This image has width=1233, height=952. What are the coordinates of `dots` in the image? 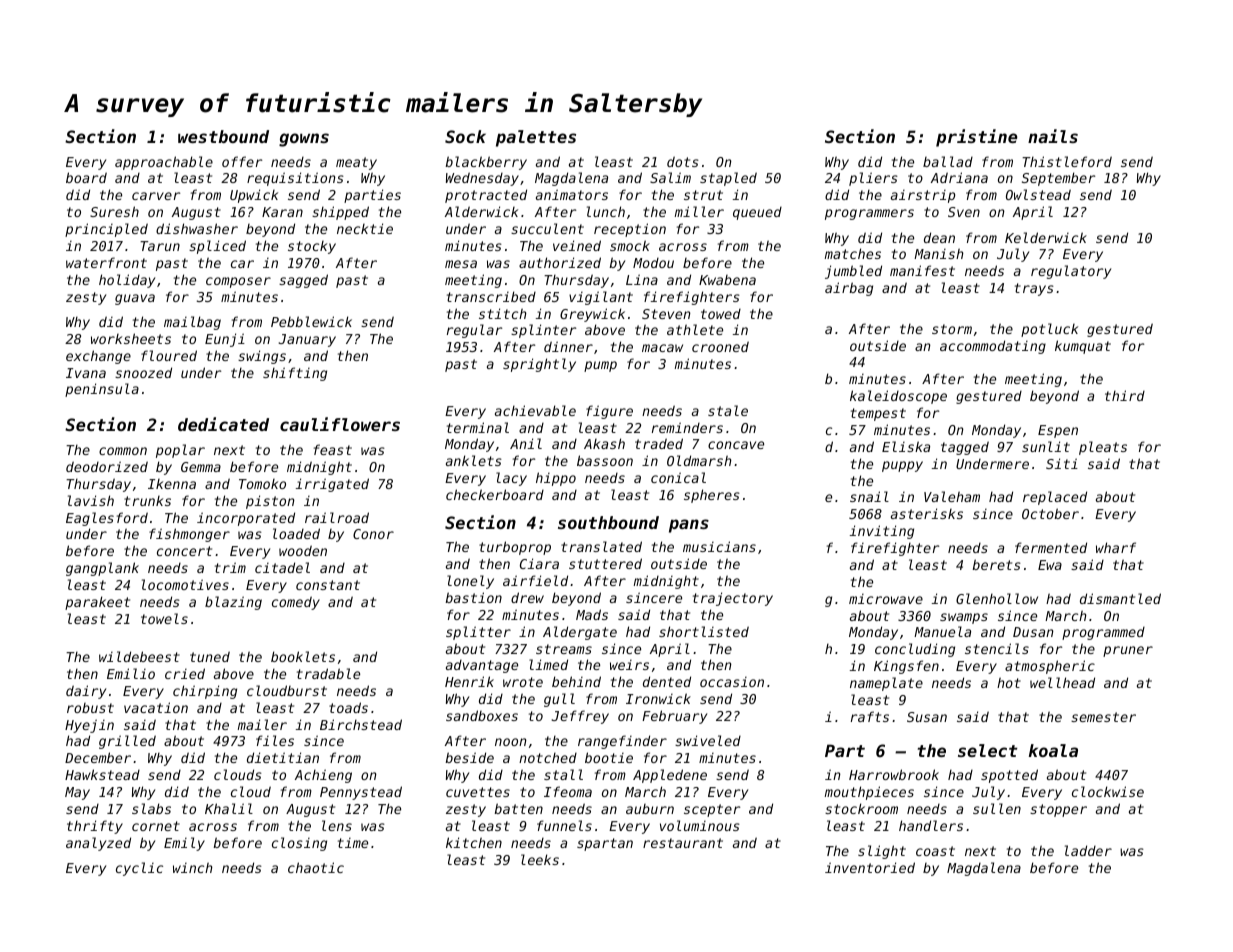 It's located at (683, 161).
